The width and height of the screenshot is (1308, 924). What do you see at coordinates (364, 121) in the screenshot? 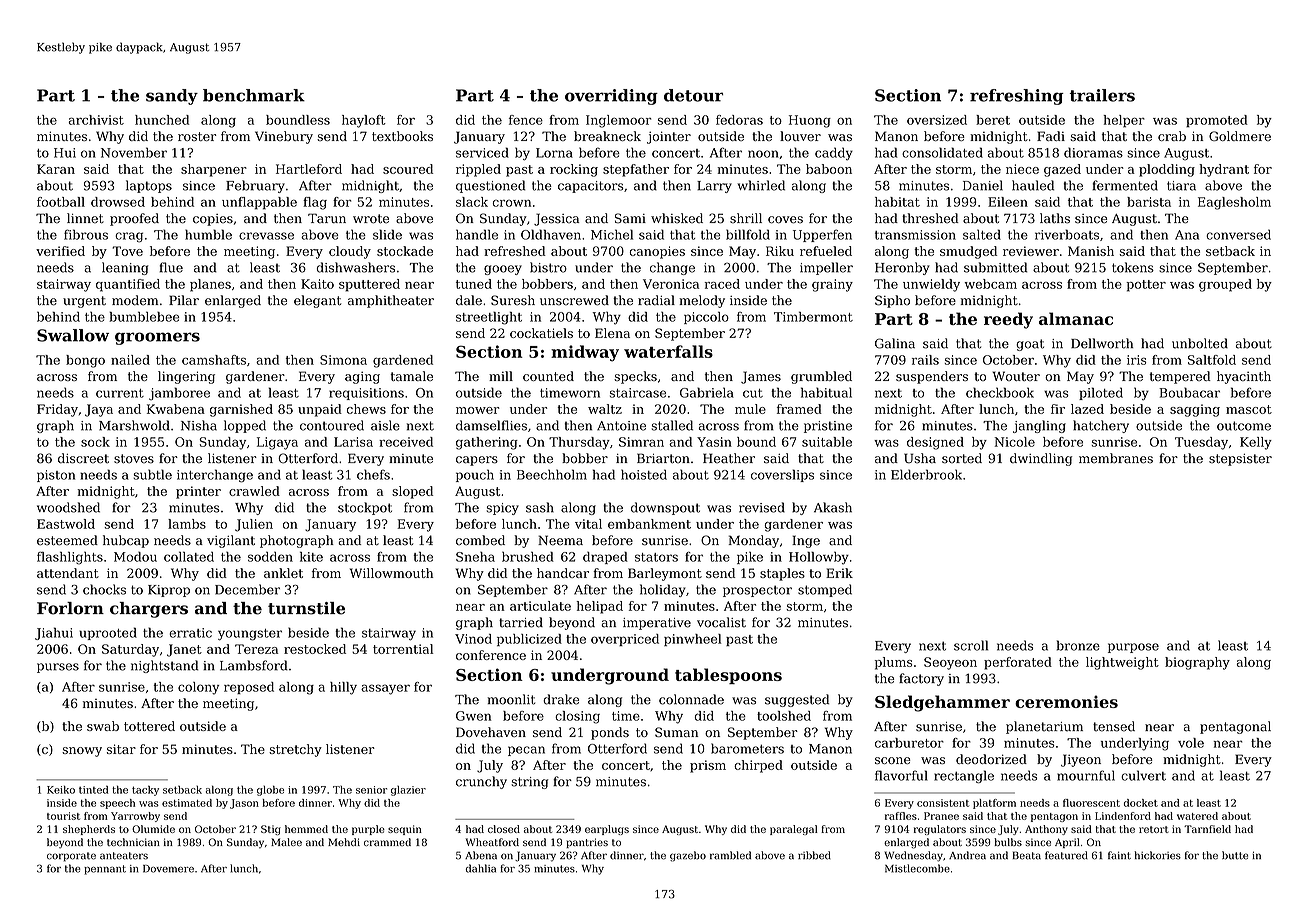
I see `hayloft` at bounding box center [364, 121].
